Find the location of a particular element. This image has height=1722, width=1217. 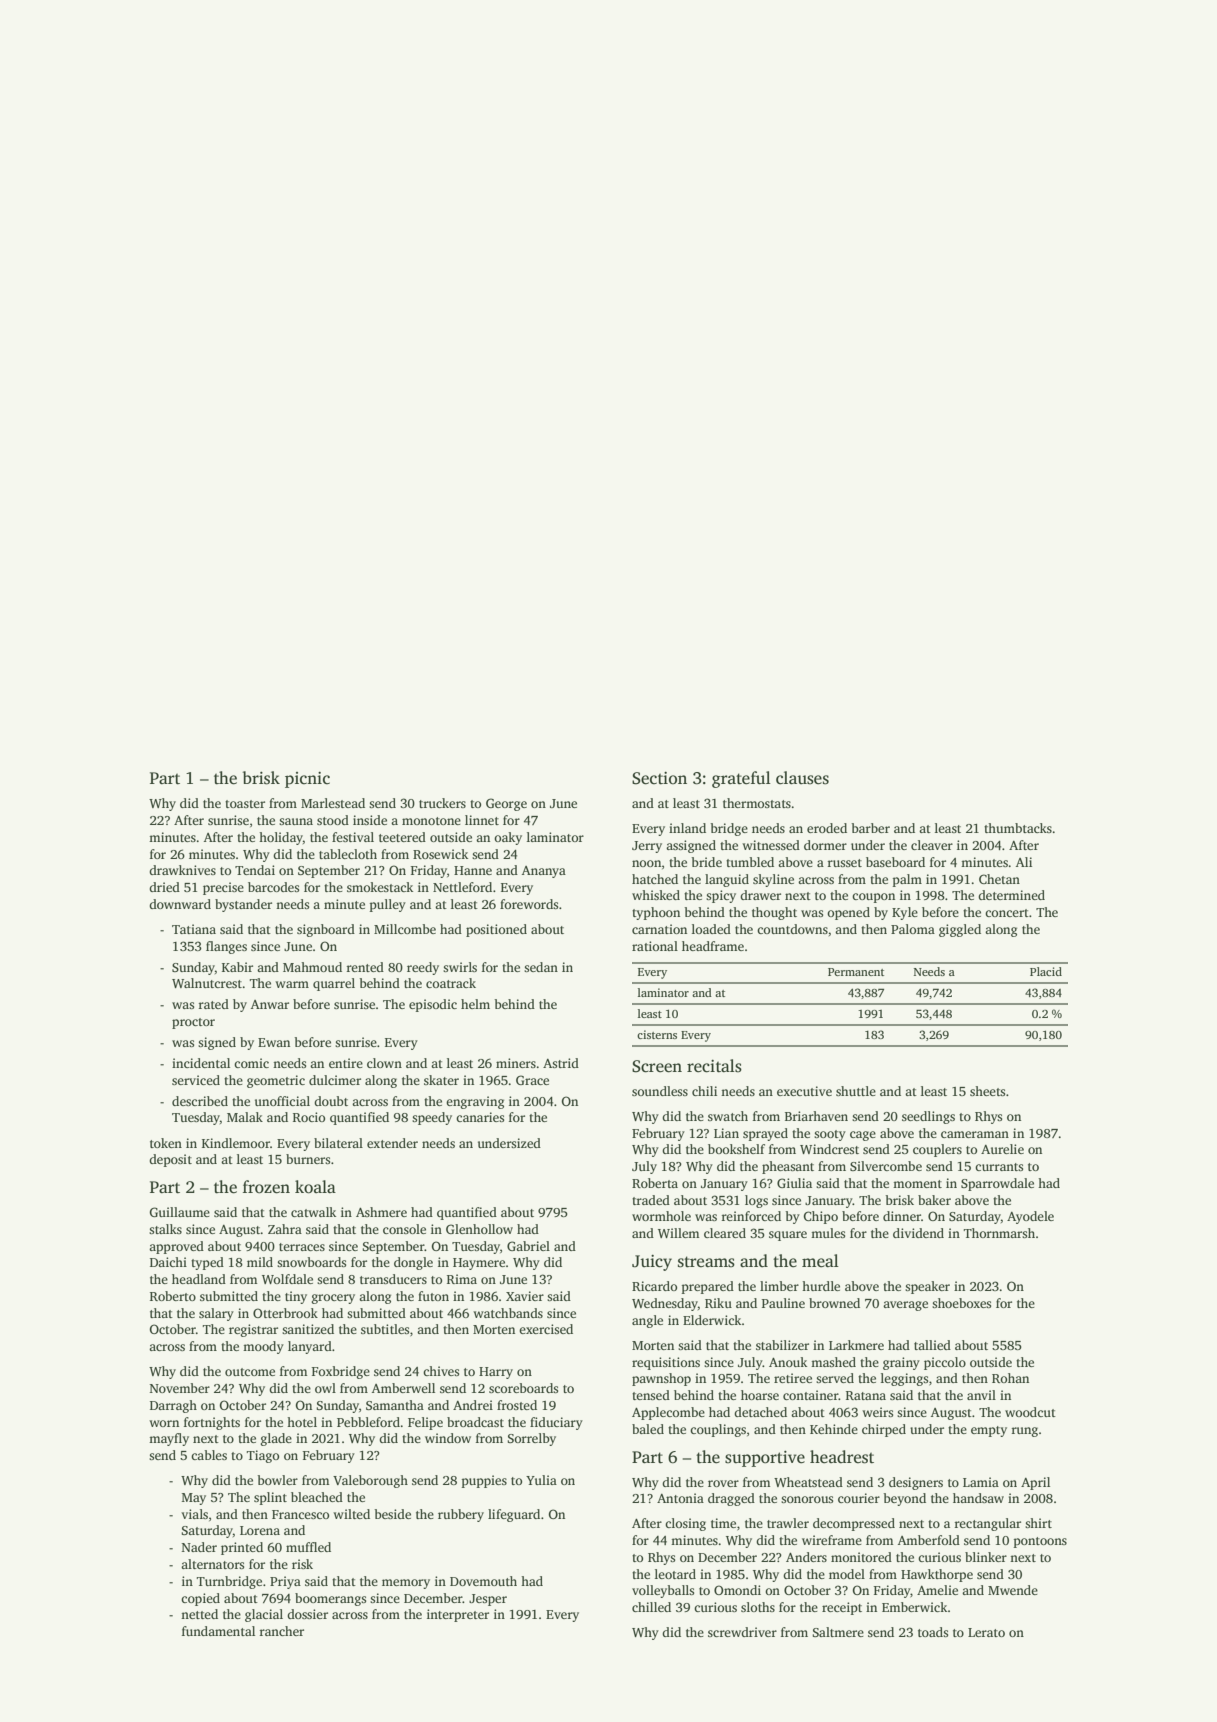

clauses is located at coordinates (802, 778).
